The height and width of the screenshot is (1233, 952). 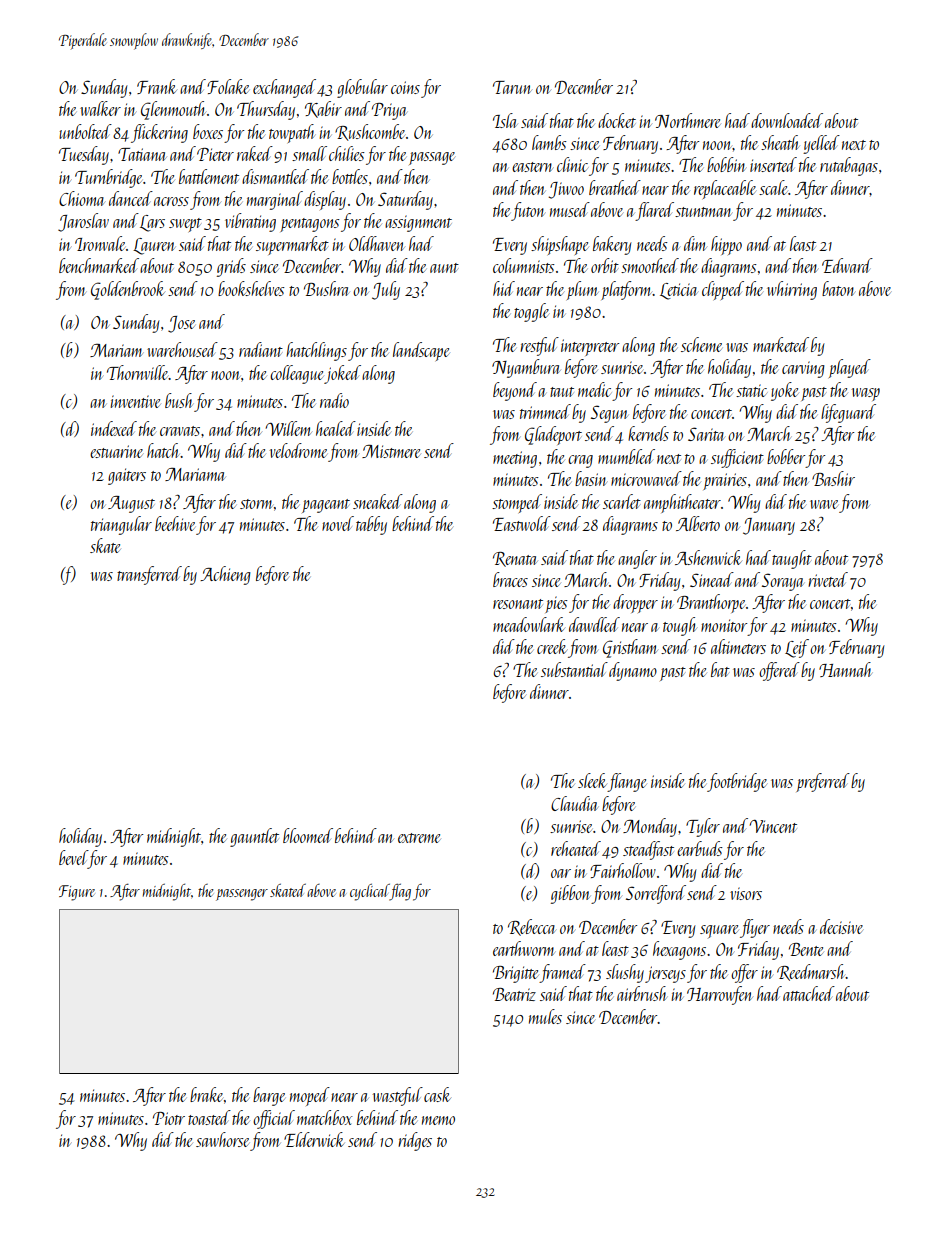 What do you see at coordinates (308, 835) in the screenshot?
I see `bloomed` at bounding box center [308, 835].
